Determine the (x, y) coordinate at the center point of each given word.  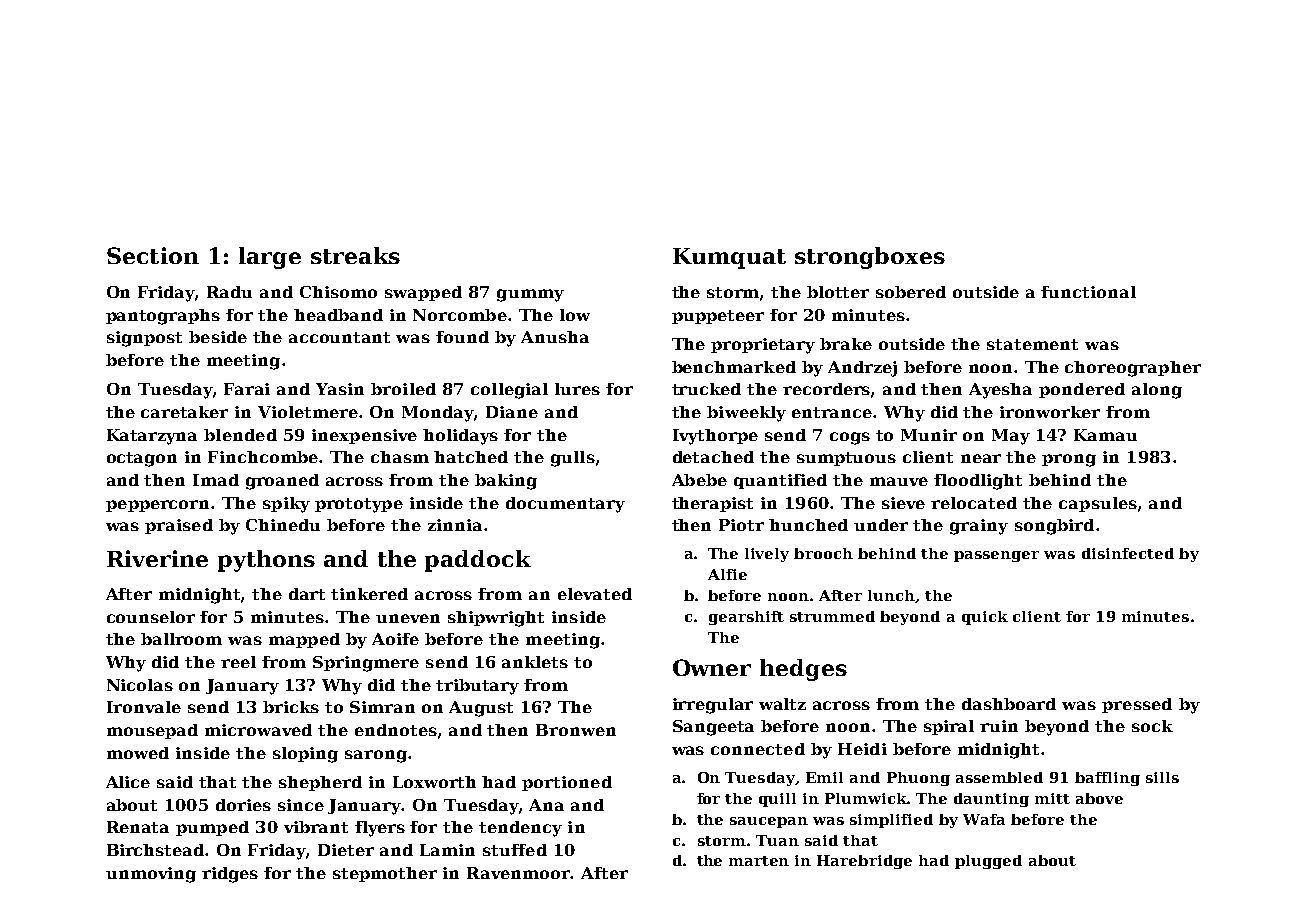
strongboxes (870, 258)
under (881, 525)
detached (713, 457)
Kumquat (729, 258)
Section (153, 255)
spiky (286, 505)
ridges (230, 875)
